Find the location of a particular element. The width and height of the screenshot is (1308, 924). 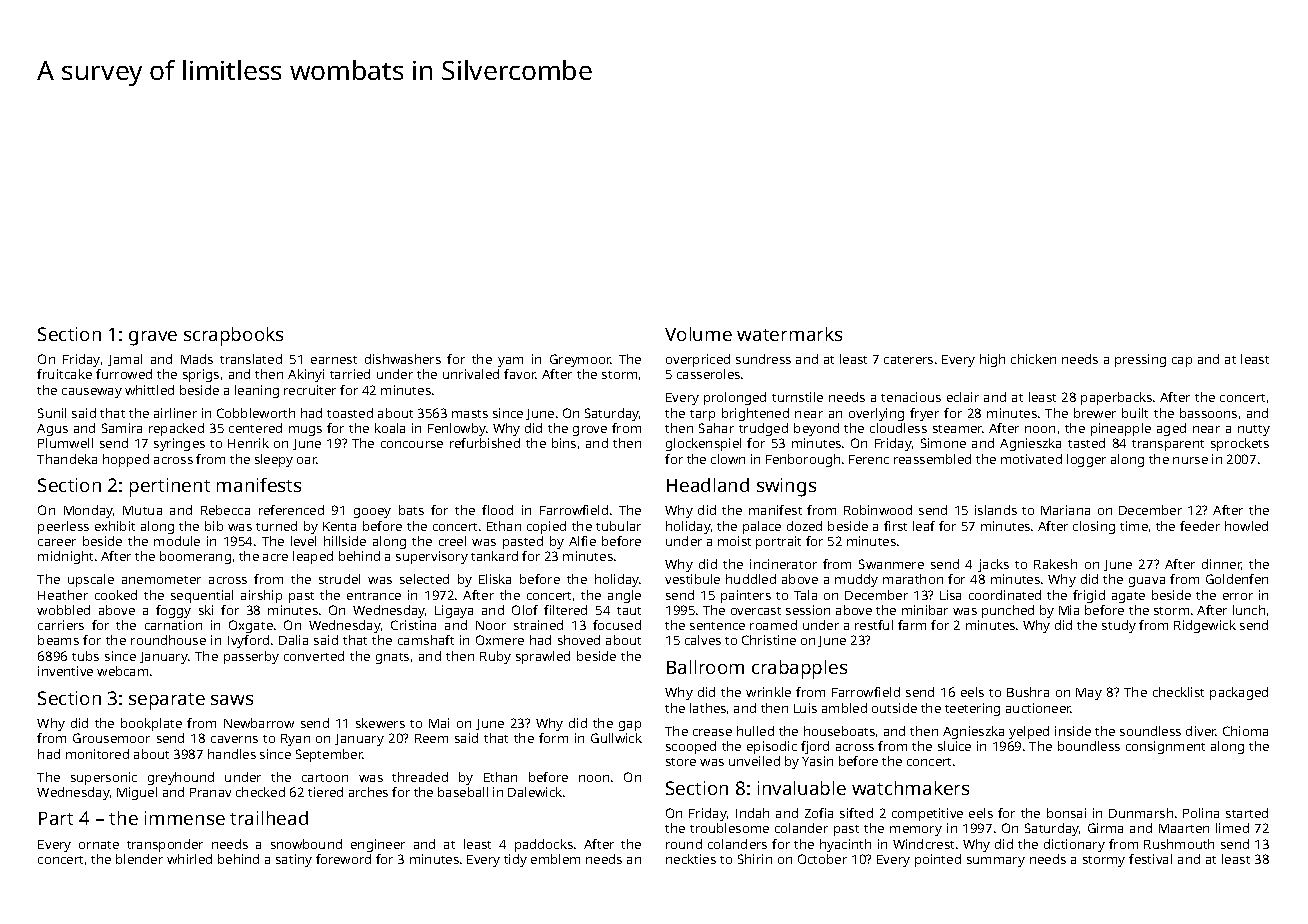

Rebecca is located at coordinates (225, 510).
